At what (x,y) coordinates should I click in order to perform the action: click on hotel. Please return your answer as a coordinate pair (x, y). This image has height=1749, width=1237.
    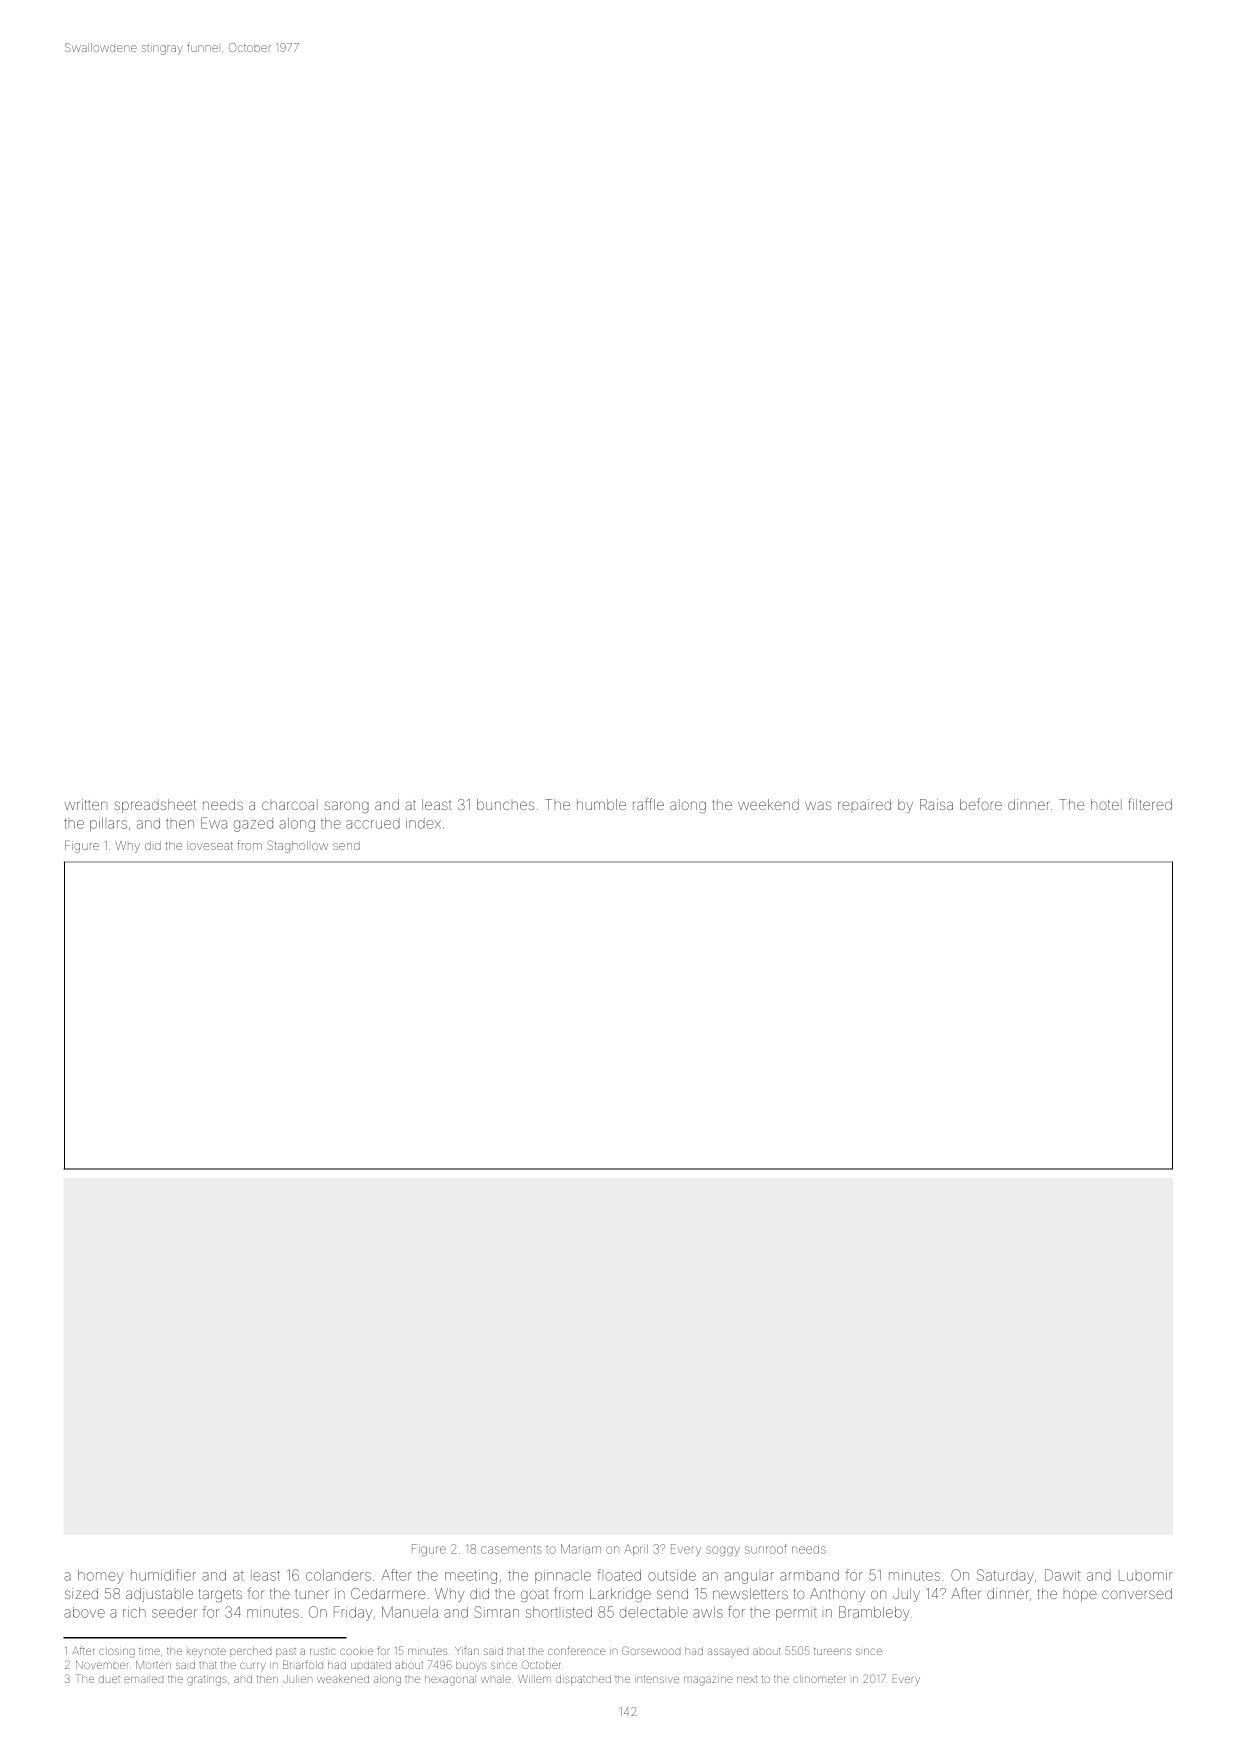
    Looking at the image, I should click on (1106, 804).
